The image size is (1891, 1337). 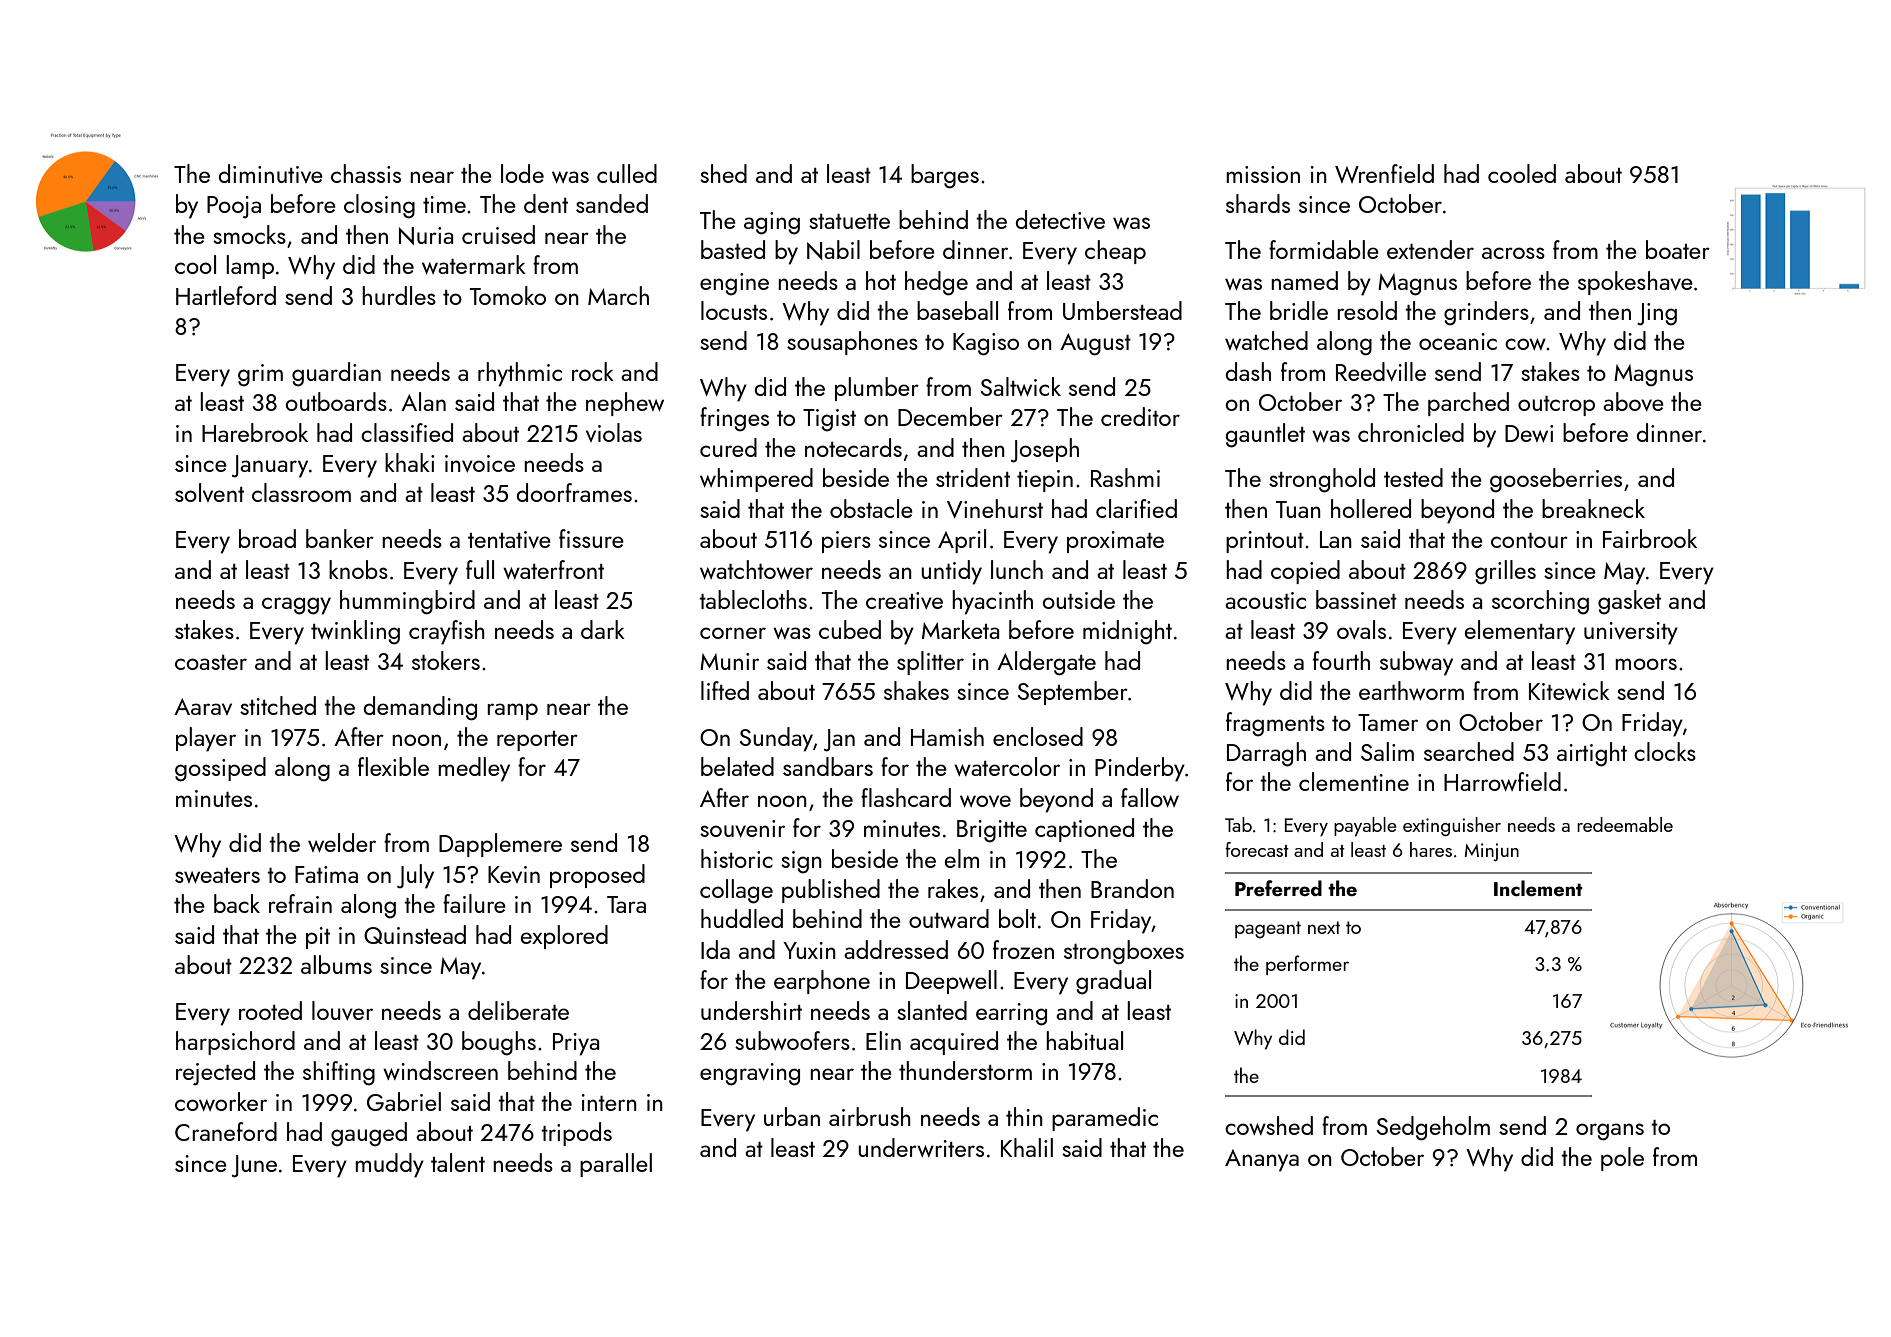 I want to click on outcrop, so click(x=1556, y=406).
